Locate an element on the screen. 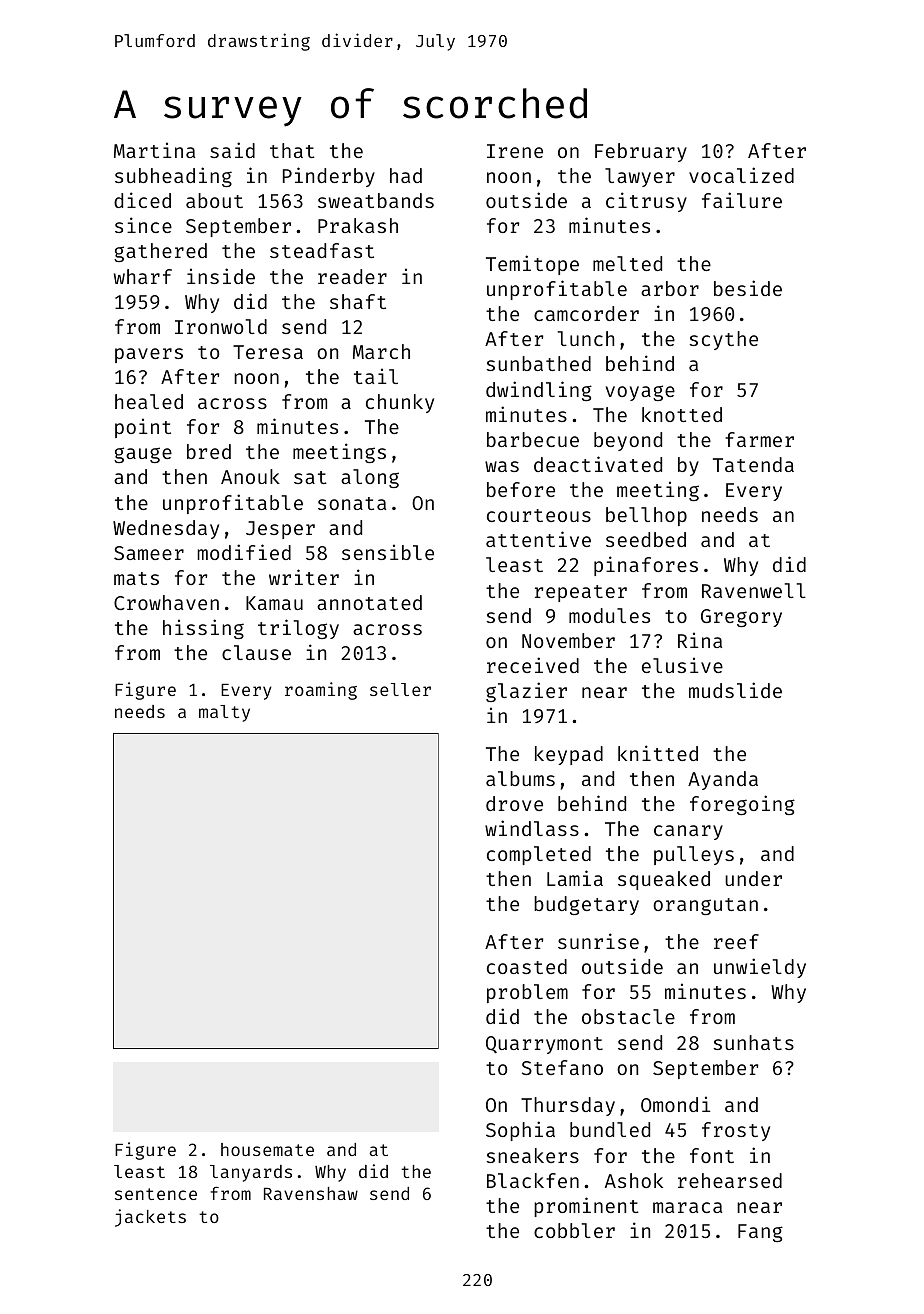  Irene is located at coordinates (515, 151).
